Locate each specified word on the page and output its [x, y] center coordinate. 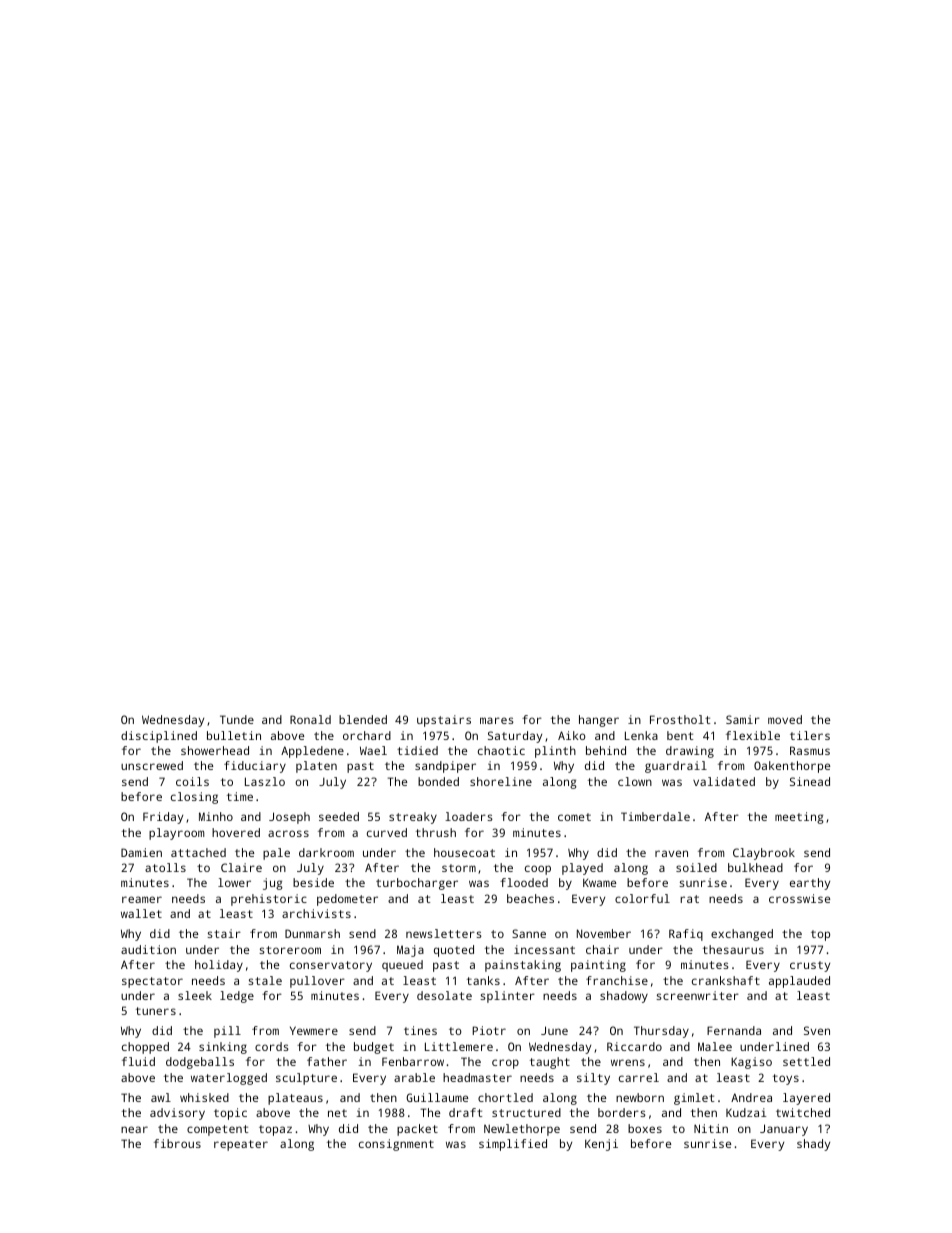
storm [459, 868]
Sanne [529, 933]
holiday [219, 966]
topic [230, 1114]
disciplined [159, 737]
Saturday [515, 737]
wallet [141, 913]
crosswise [799, 898]
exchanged [742, 935]
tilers [810, 735]
